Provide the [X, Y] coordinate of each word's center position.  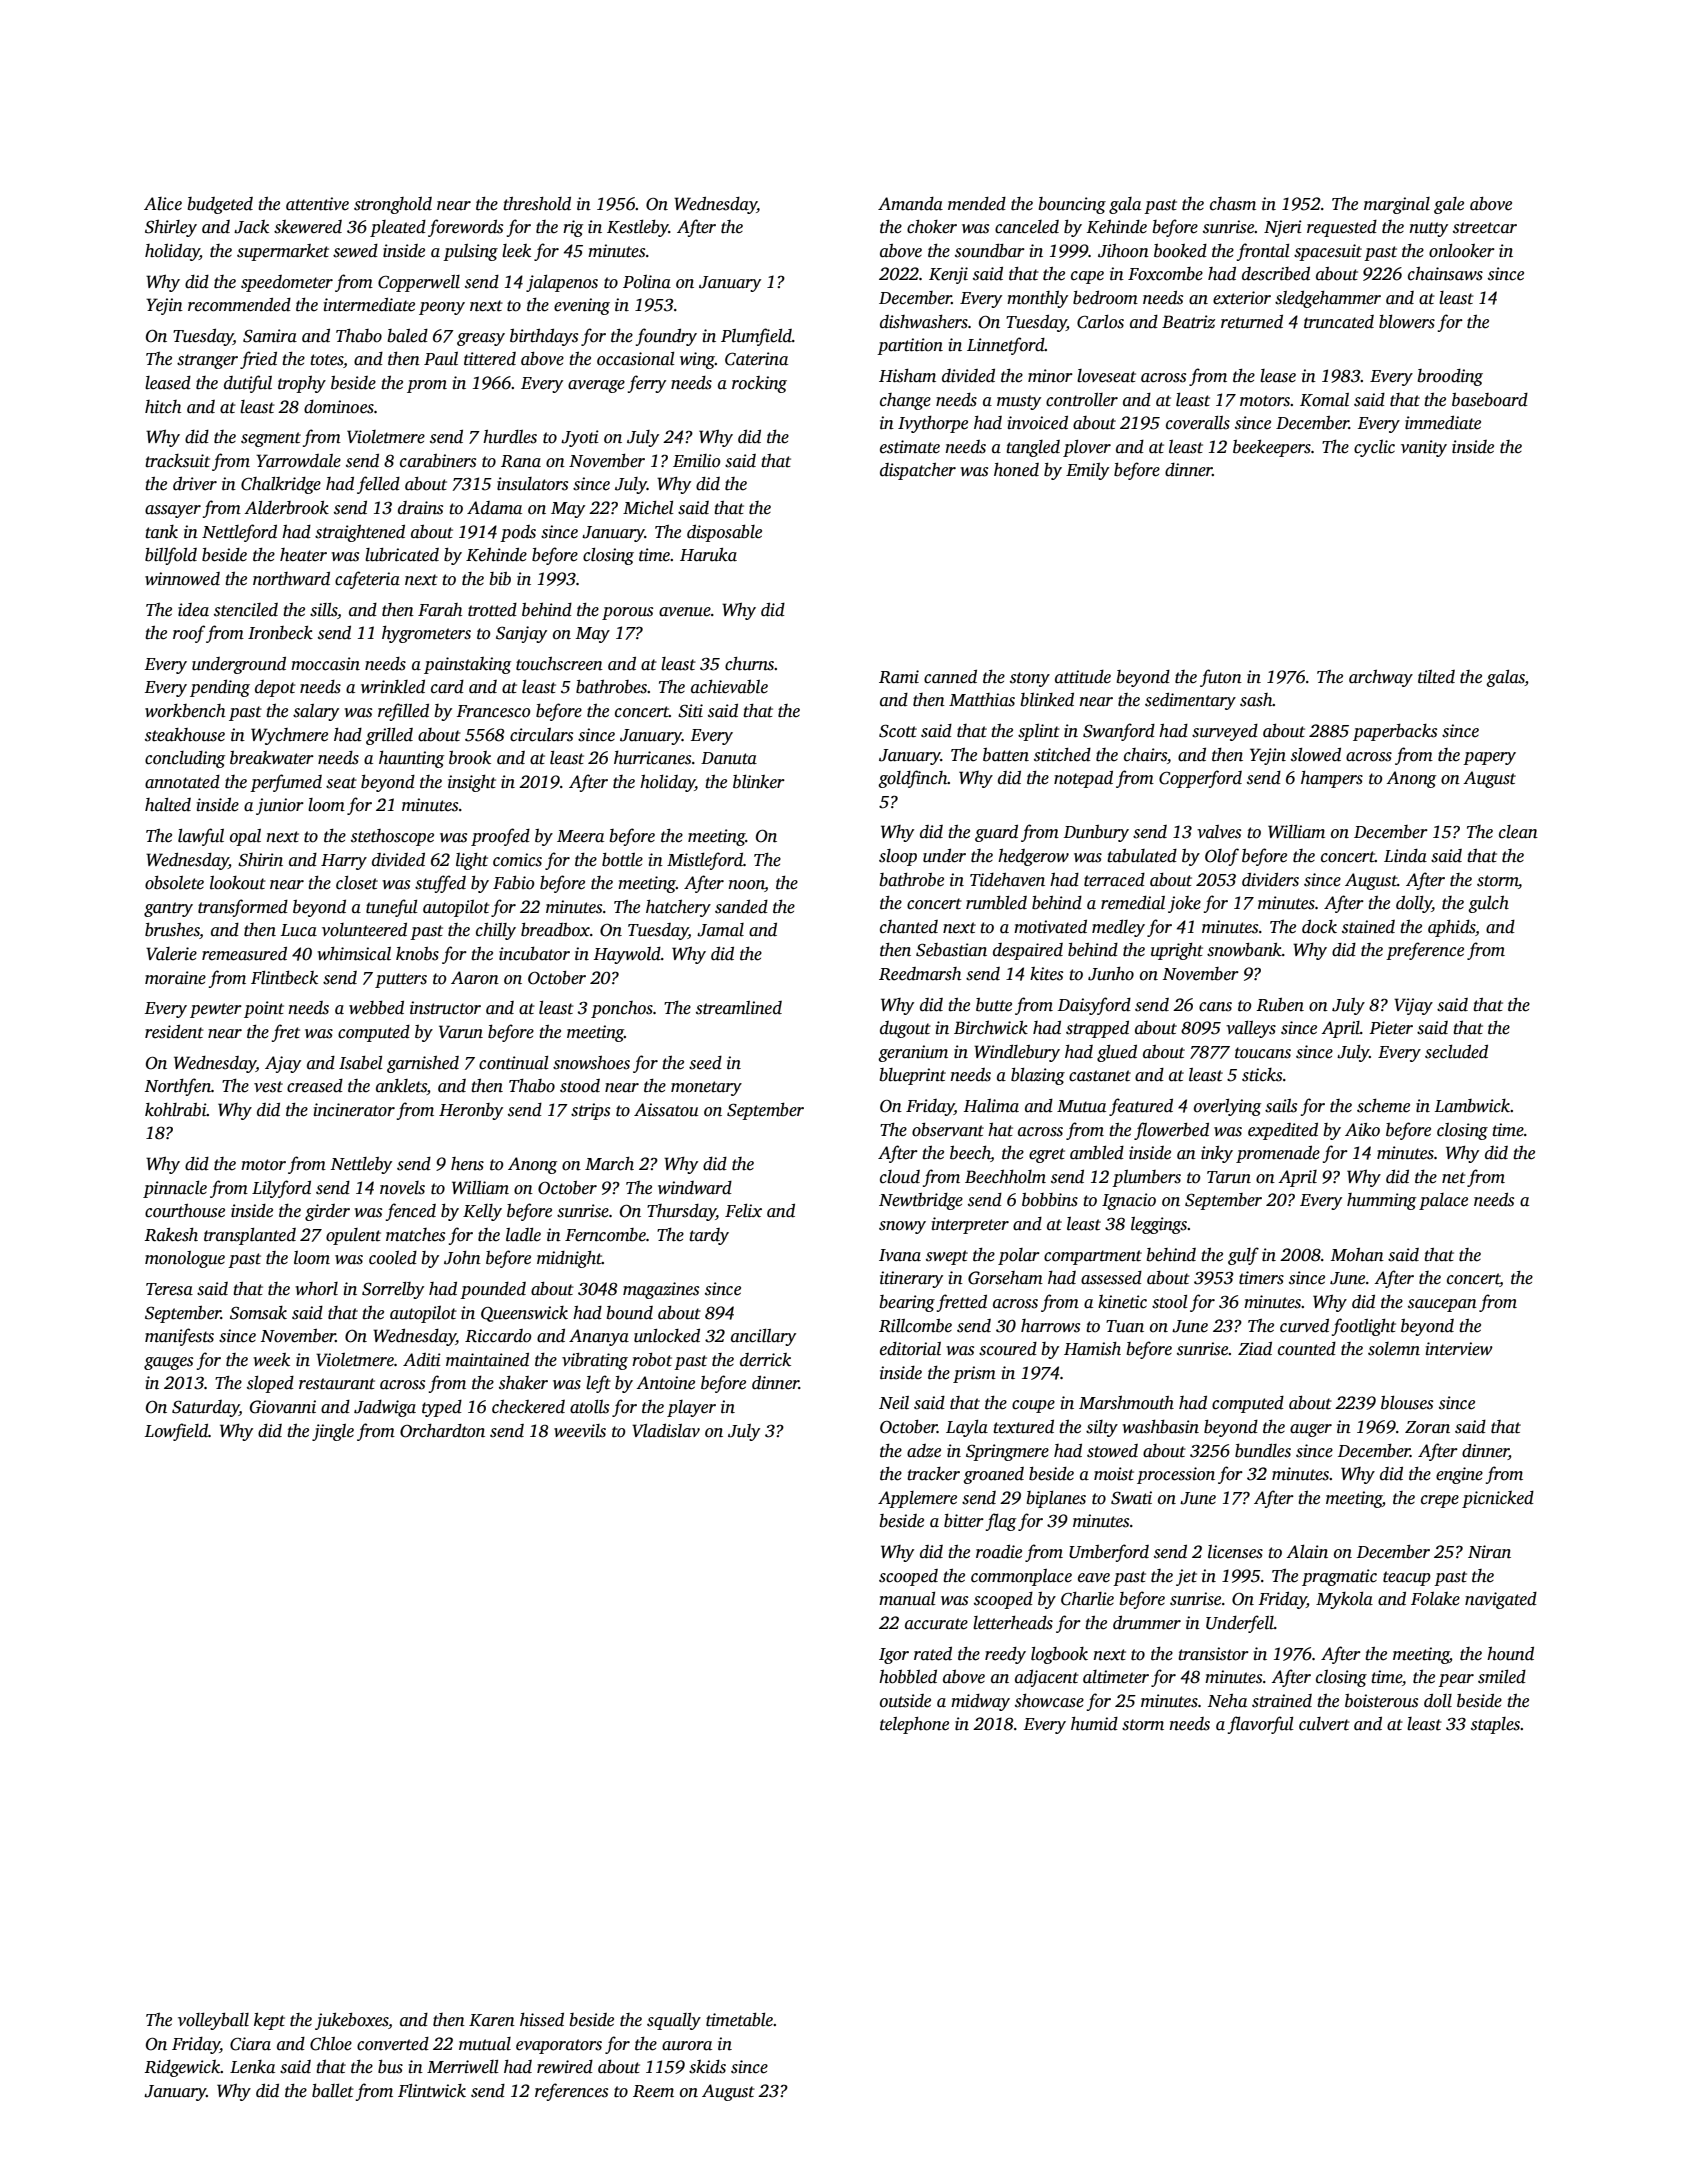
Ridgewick [182, 2068]
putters [401, 980]
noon [747, 886]
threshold [537, 204]
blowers [1407, 322]
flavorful [1261, 1725]
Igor [894, 1656]
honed [1016, 470]
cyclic [1374, 448]
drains [420, 508]
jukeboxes [351, 2021]
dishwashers [924, 322]
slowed [1316, 755]
